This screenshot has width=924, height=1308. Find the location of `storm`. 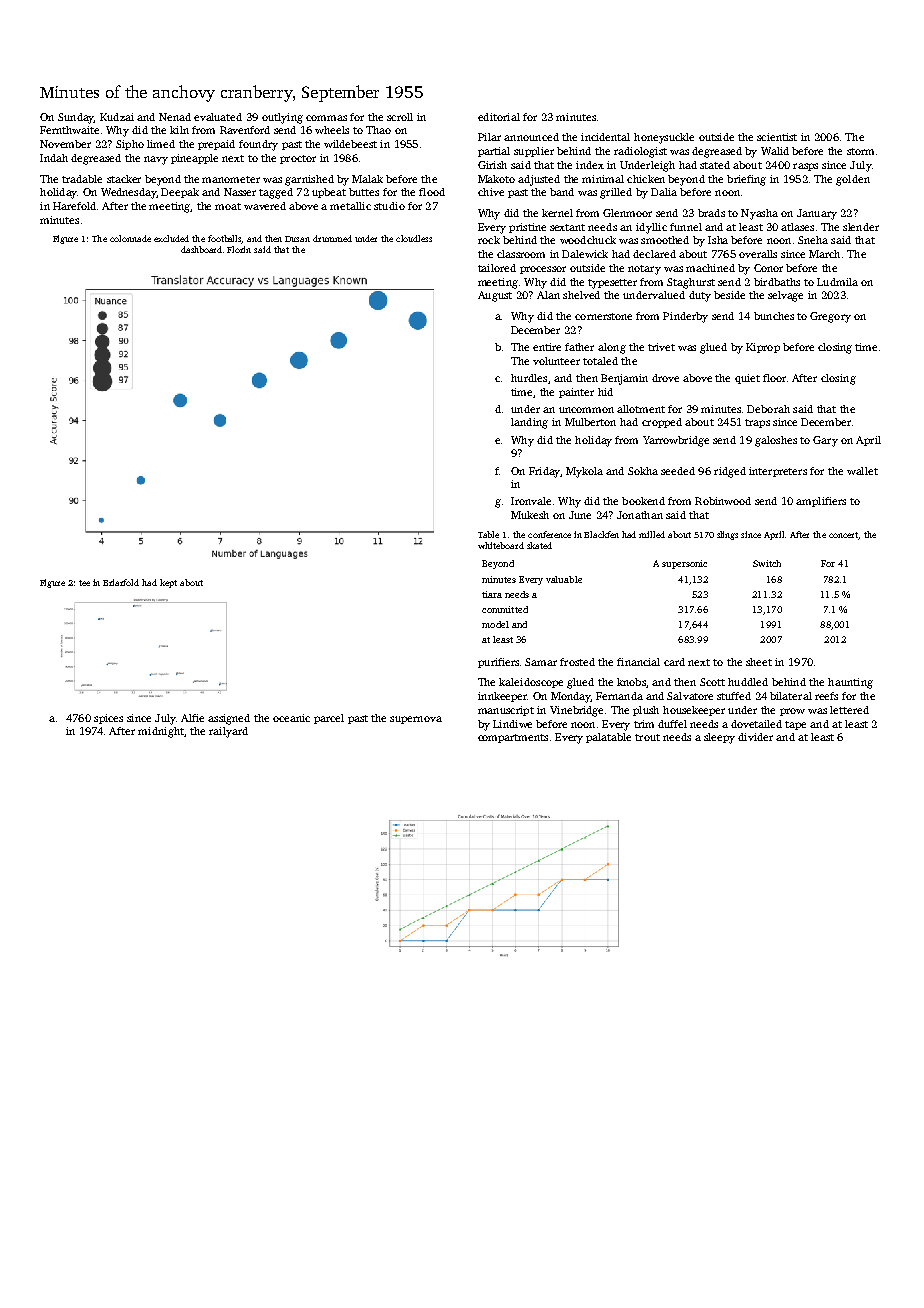

storm is located at coordinates (860, 151).
